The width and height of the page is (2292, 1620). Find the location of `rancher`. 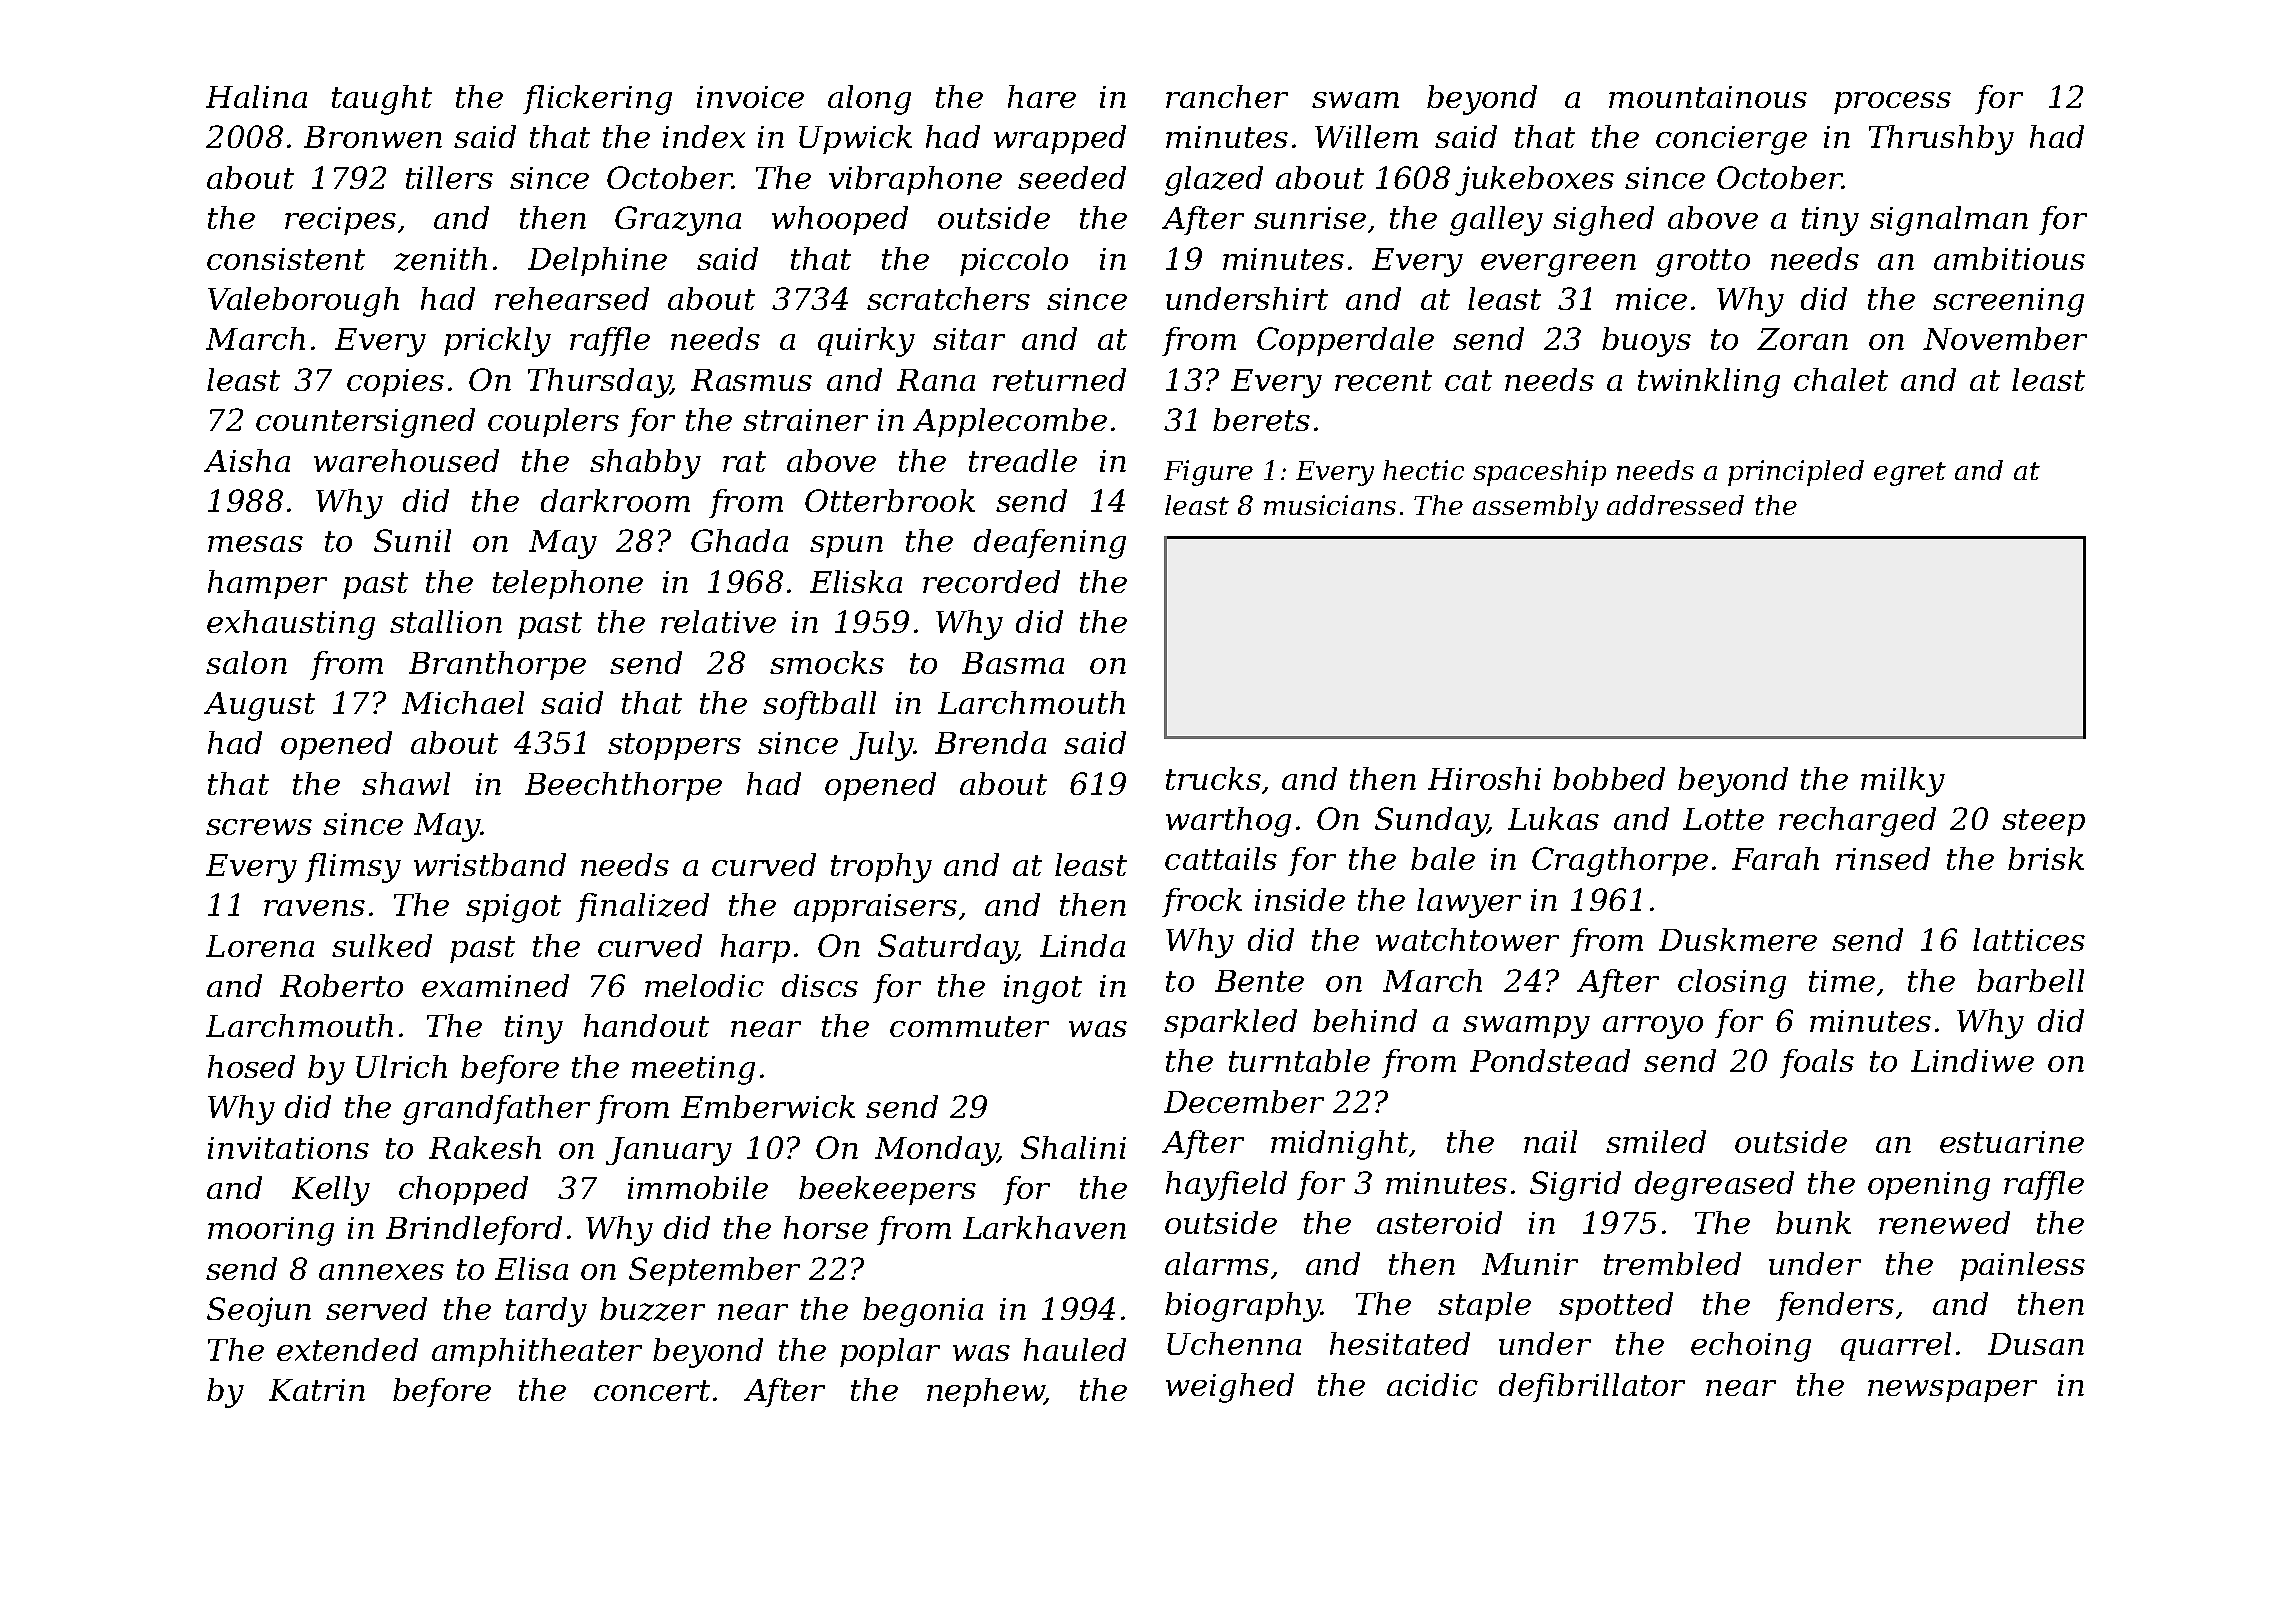

rancher is located at coordinates (1227, 96).
